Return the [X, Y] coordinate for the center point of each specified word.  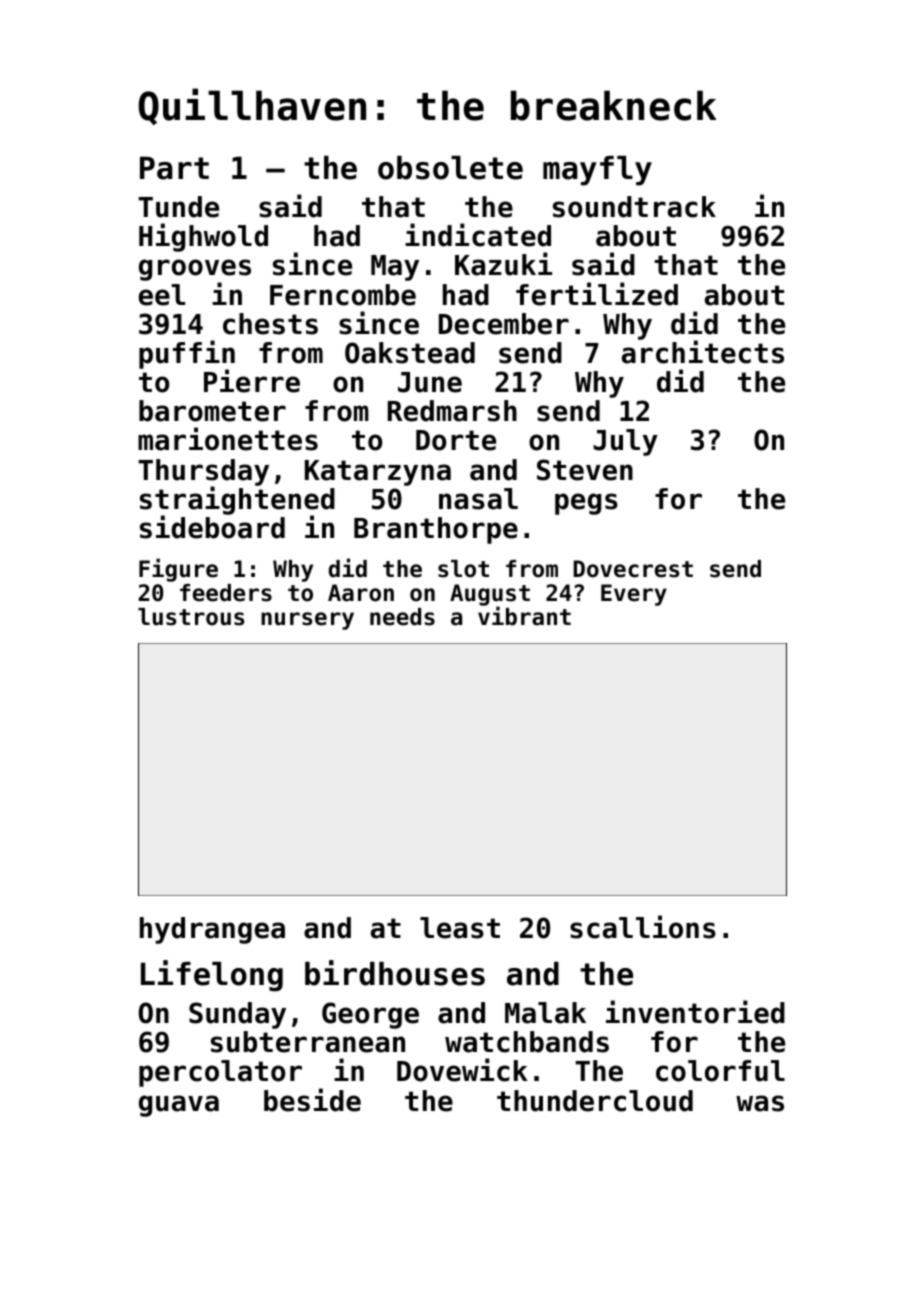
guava [179, 1106]
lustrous [191, 617]
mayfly [597, 171]
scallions [643, 927]
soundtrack [634, 207]
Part [174, 168]
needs [402, 617]
